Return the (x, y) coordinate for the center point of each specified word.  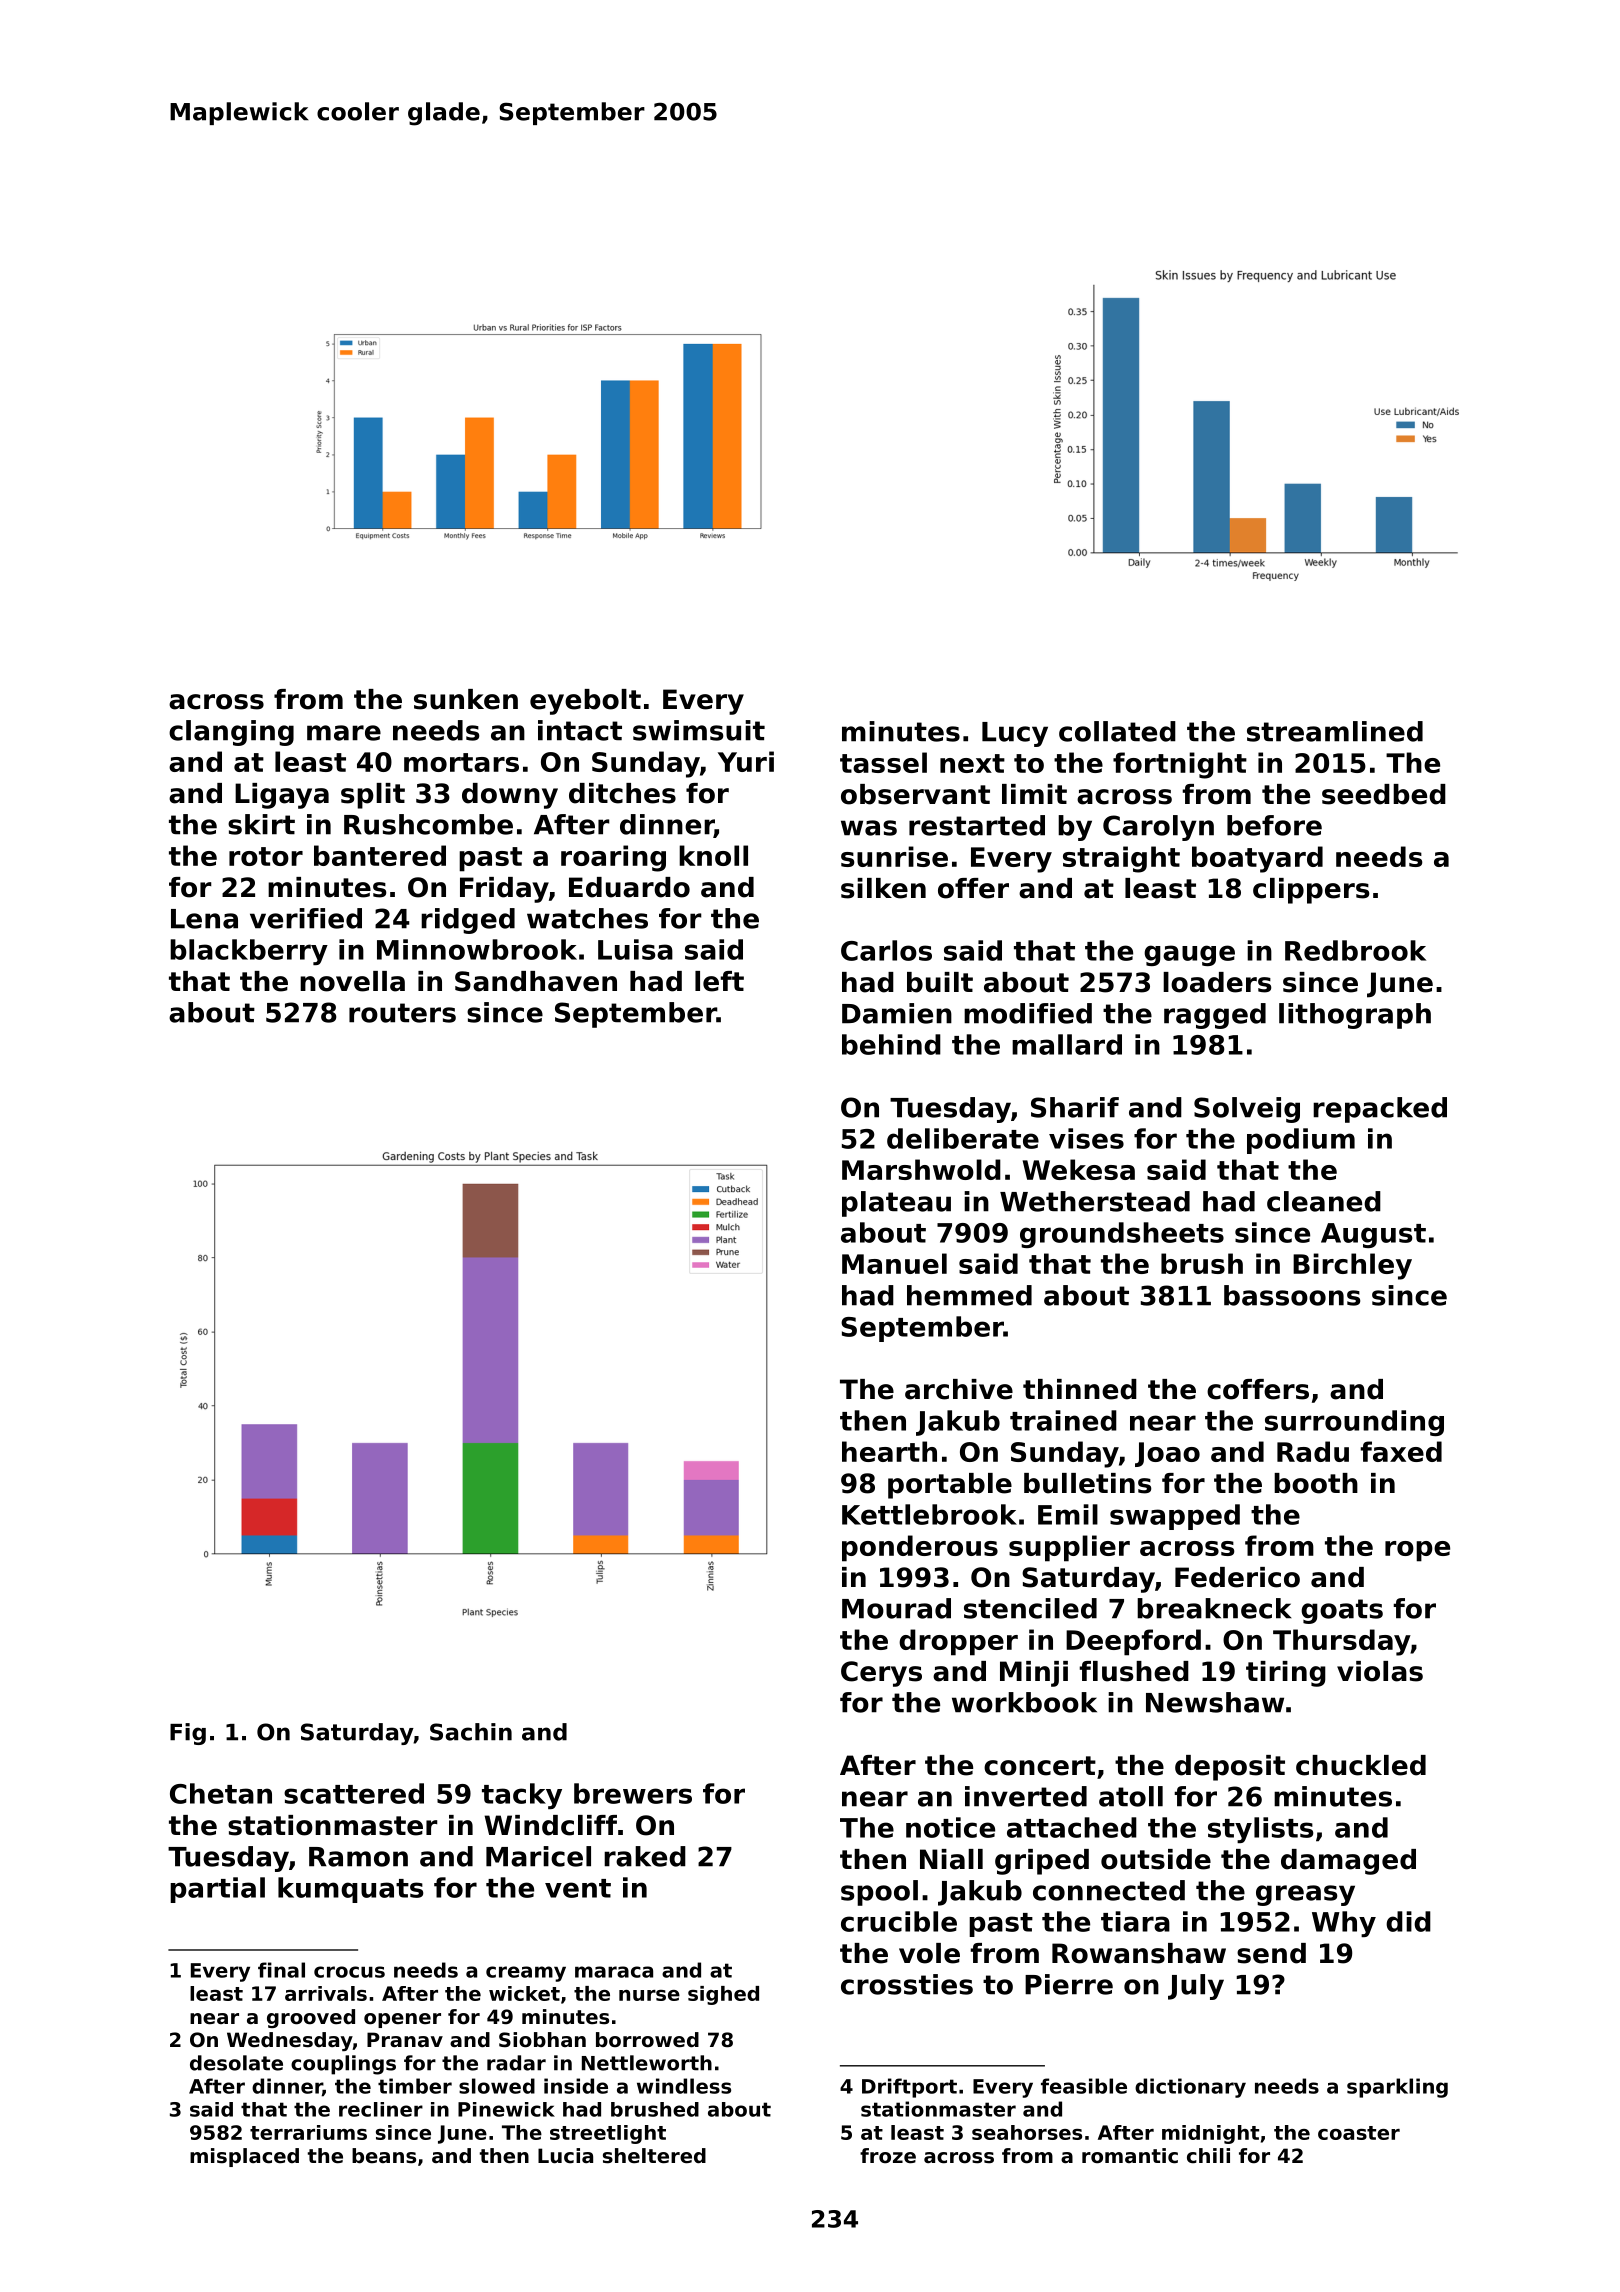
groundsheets (1122, 1235)
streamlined (1335, 731)
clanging (231, 733)
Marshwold (921, 1169)
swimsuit (699, 730)
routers (402, 1013)
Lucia (565, 2156)
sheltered (654, 2156)
